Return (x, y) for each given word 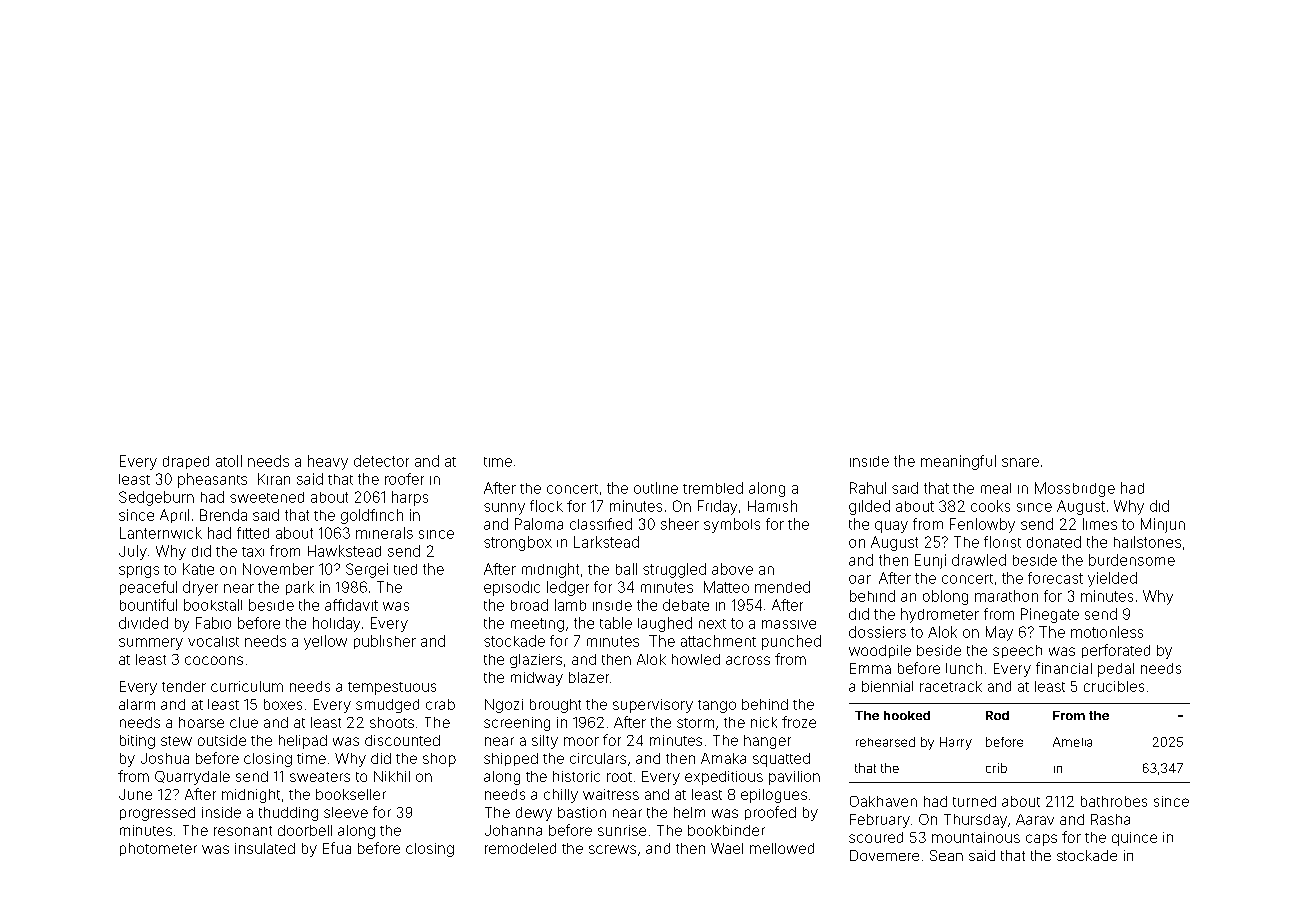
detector (381, 461)
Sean (946, 855)
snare (1020, 462)
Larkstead (606, 542)
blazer (589, 677)
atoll (229, 461)
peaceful (148, 588)
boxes (283, 704)
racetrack (951, 686)
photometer (158, 849)
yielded (1112, 579)
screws (612, 849)
